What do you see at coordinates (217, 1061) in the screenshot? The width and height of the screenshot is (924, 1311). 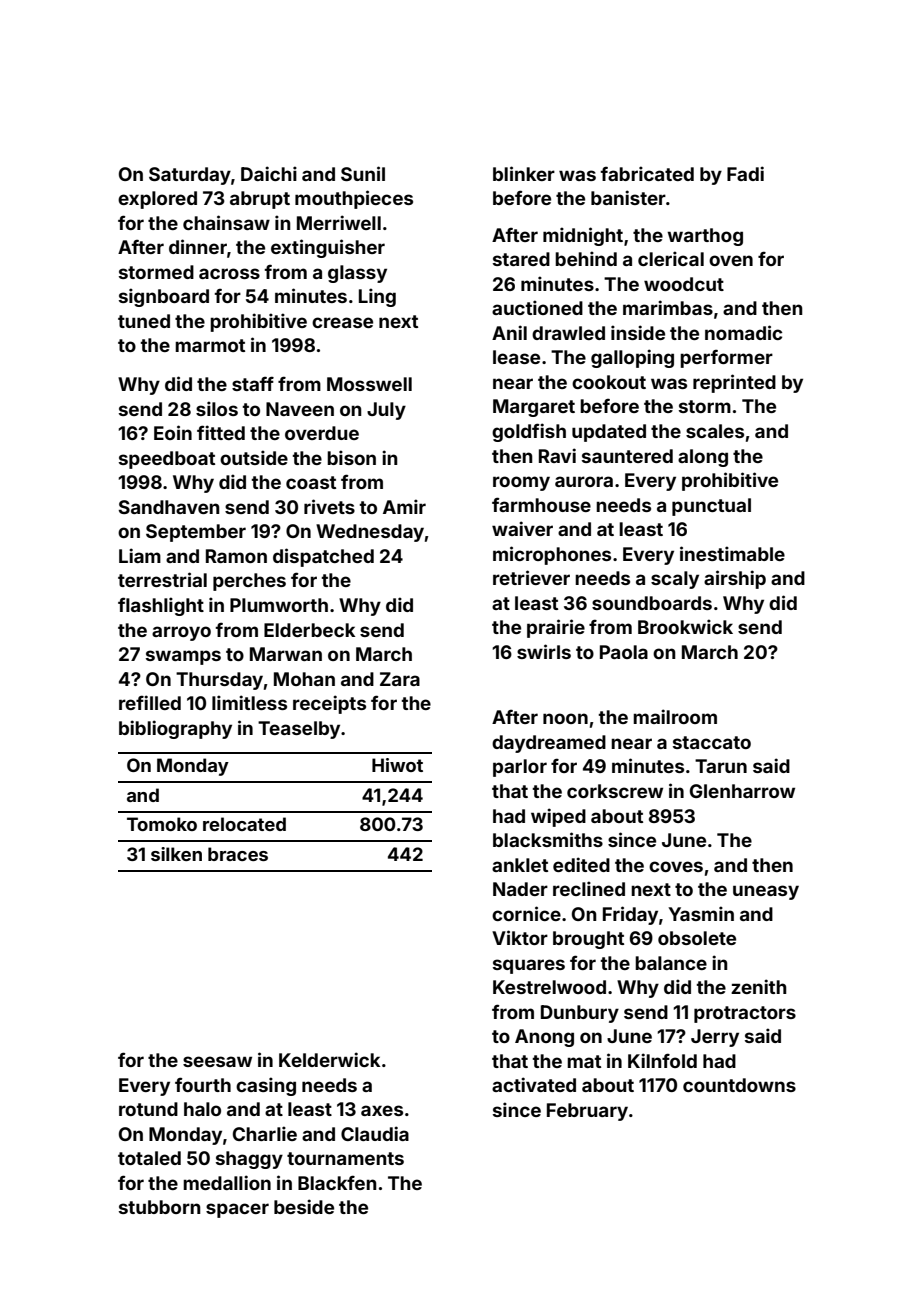 I see `seesaw` at bounding box center [217, 1061].
